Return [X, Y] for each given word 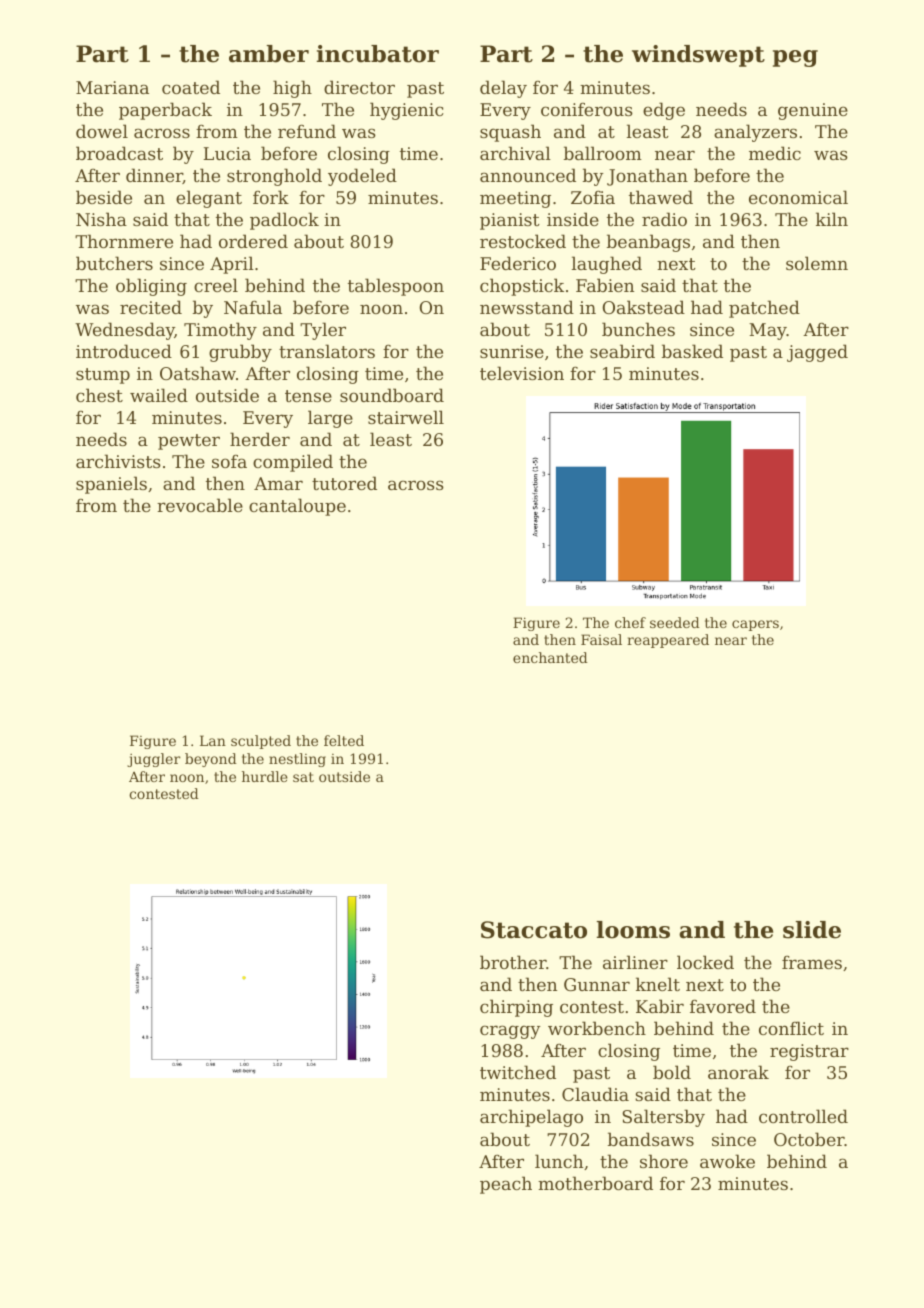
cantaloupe [297, 507]
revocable [200, 505]
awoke [727, 1161]
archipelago [531, 1118]
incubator [378, 54]
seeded [675, 622]
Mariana [112, 87]
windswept [698, 56]
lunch [559, 1161]
